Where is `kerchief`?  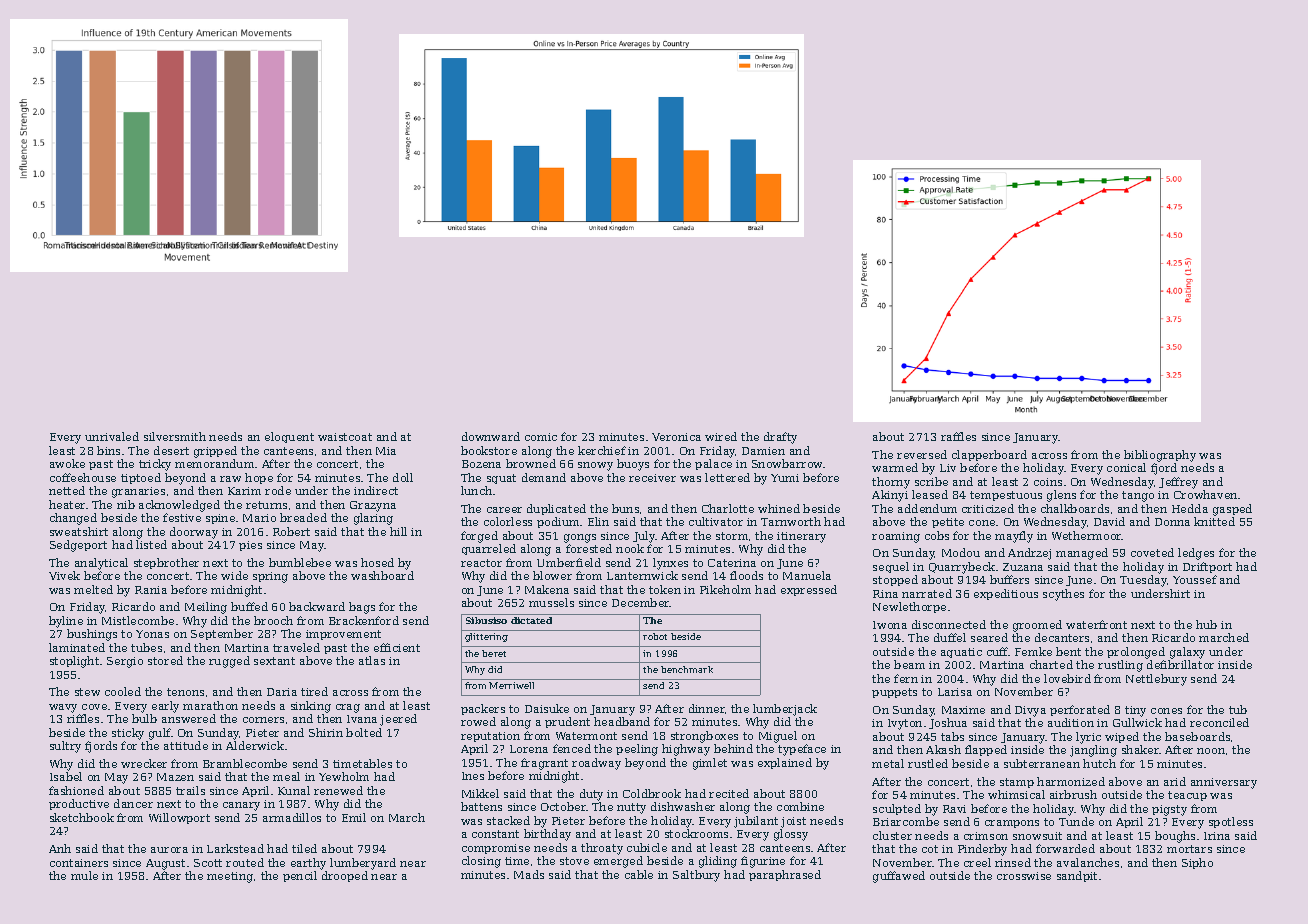
kerchief is located at coordinates (602, 450).
